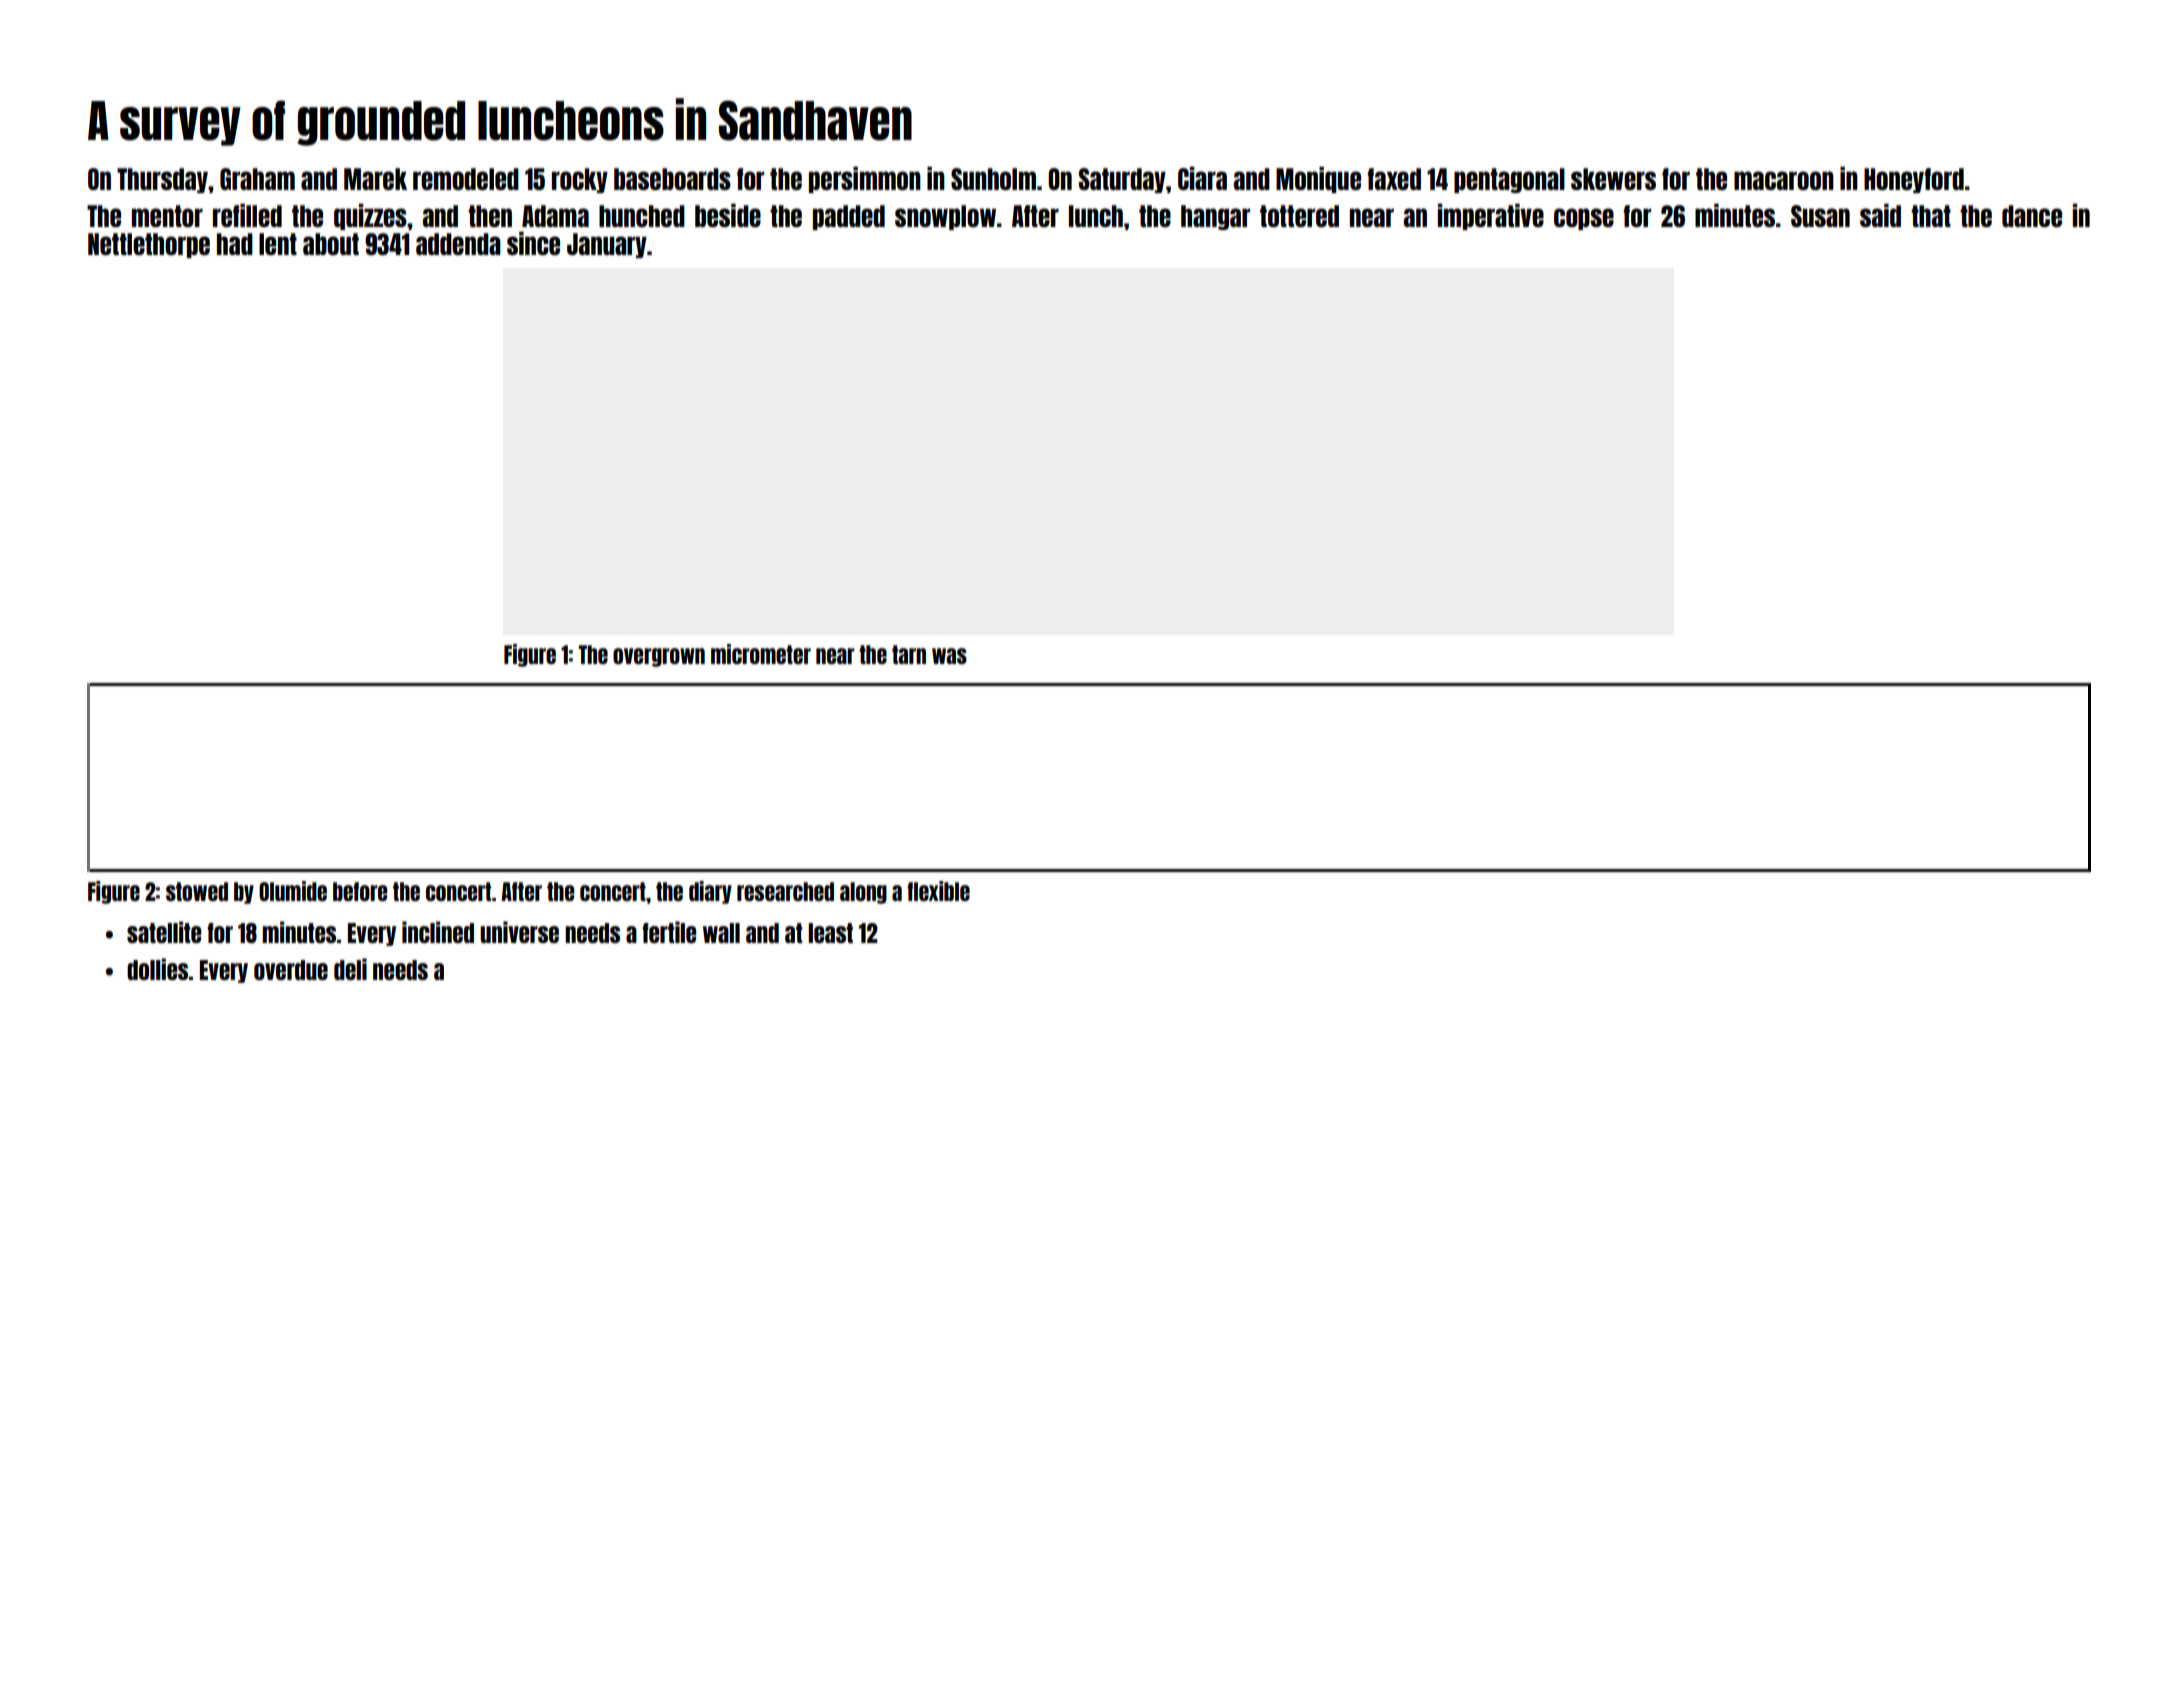 This screenshot has width=2178, height=1683. What do you see at coordinates (938, 891) in the screenshot?
I see `flexible` at bounding box center [938, 891].
